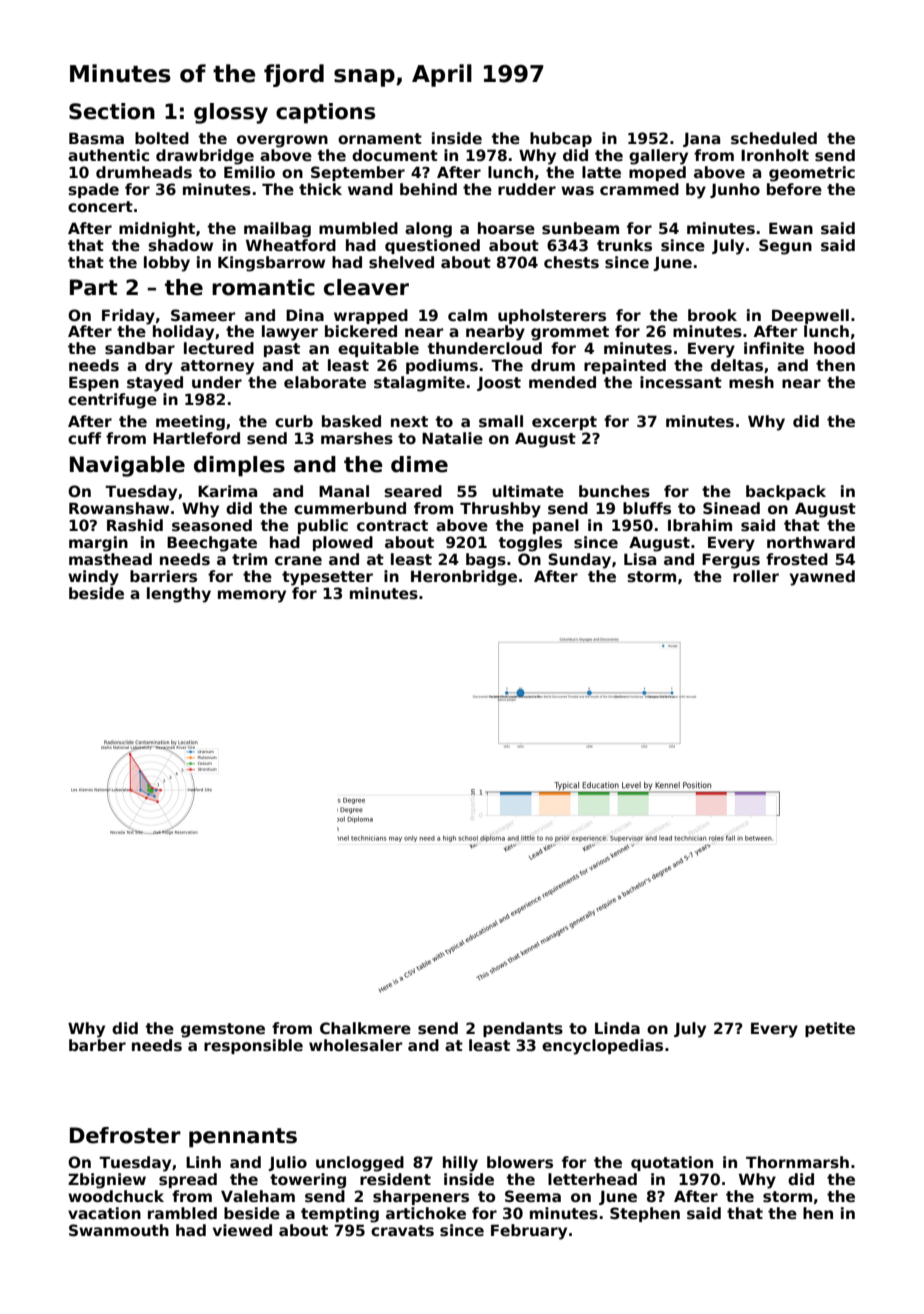 Image resolution: width=924 pixels, height=1314 pixels. What do you see at coordinates (223, 1030) in the screenshot?
I see `gemstone` at bounding box center [223, 1030].
